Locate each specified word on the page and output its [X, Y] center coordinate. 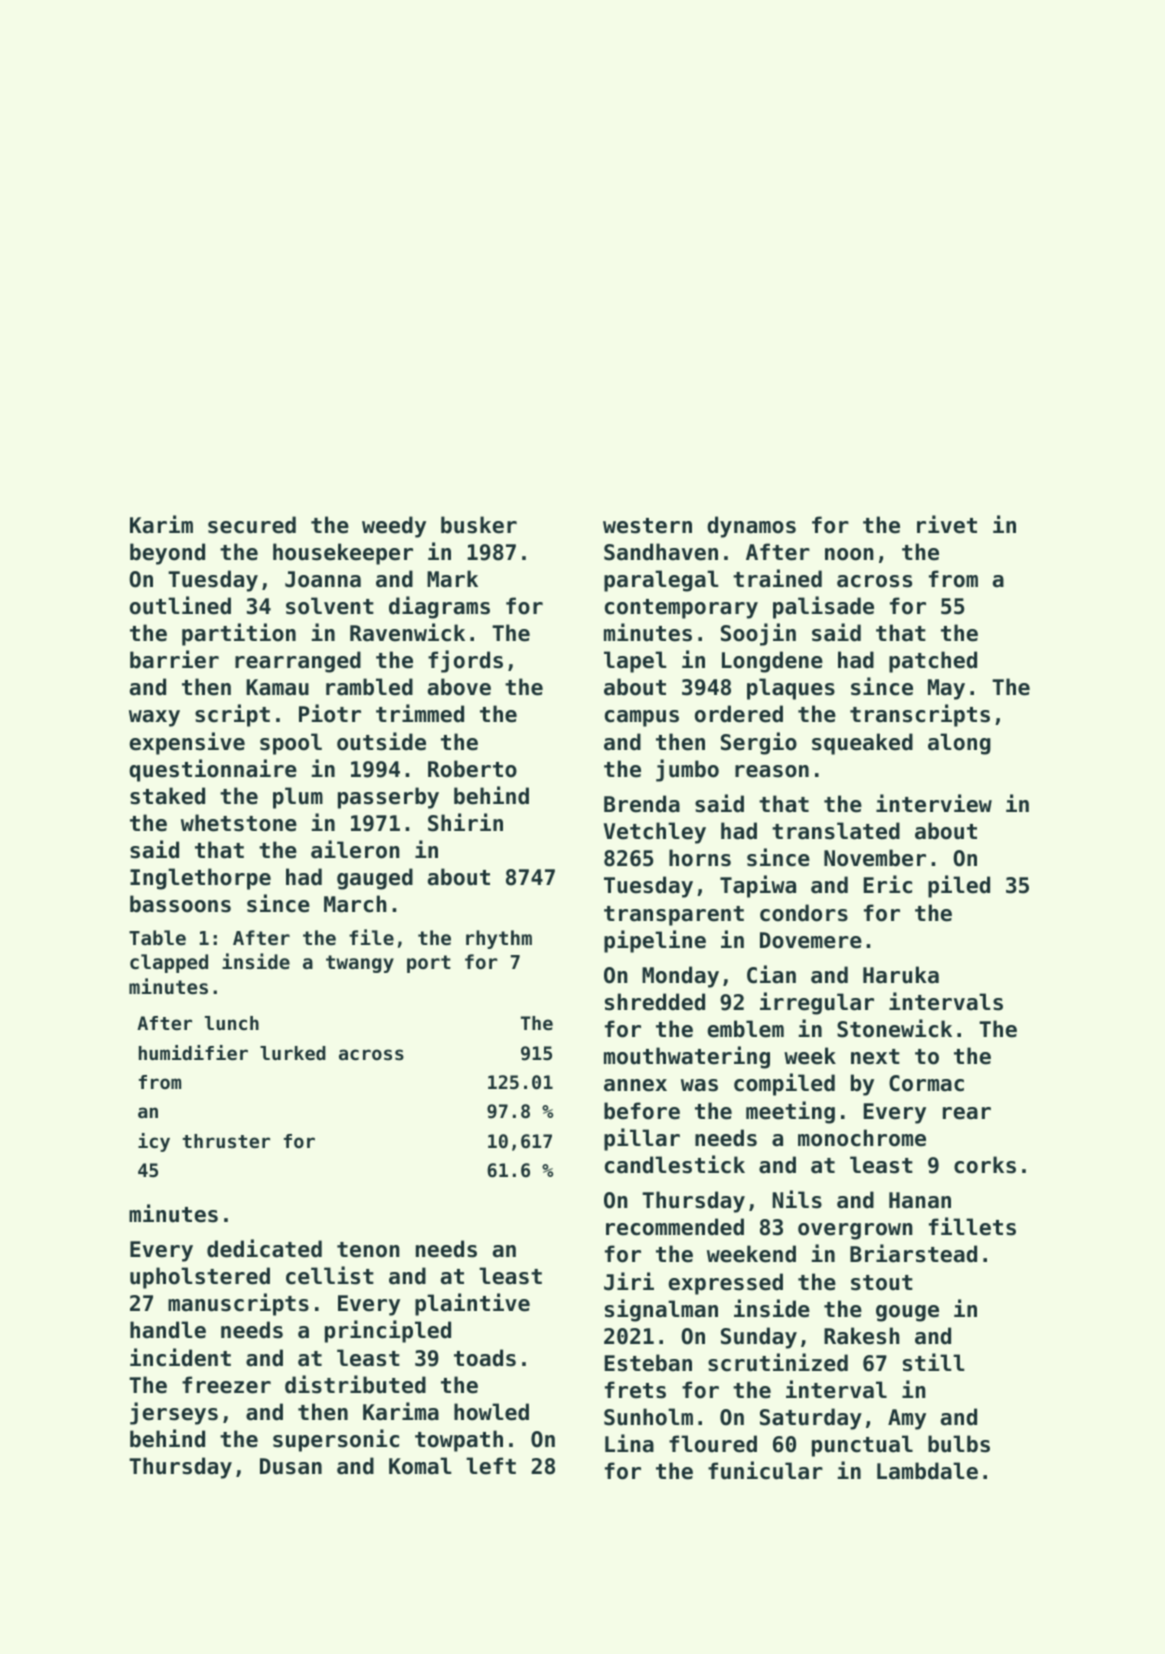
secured [252, 525]
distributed [355, 1384]
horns [700, 858]
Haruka [901, 975]
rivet [947, 524]
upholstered [200, 1278]
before [642, 1111]
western [647, 526]
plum [298, 798]
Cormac [926, 1083]
